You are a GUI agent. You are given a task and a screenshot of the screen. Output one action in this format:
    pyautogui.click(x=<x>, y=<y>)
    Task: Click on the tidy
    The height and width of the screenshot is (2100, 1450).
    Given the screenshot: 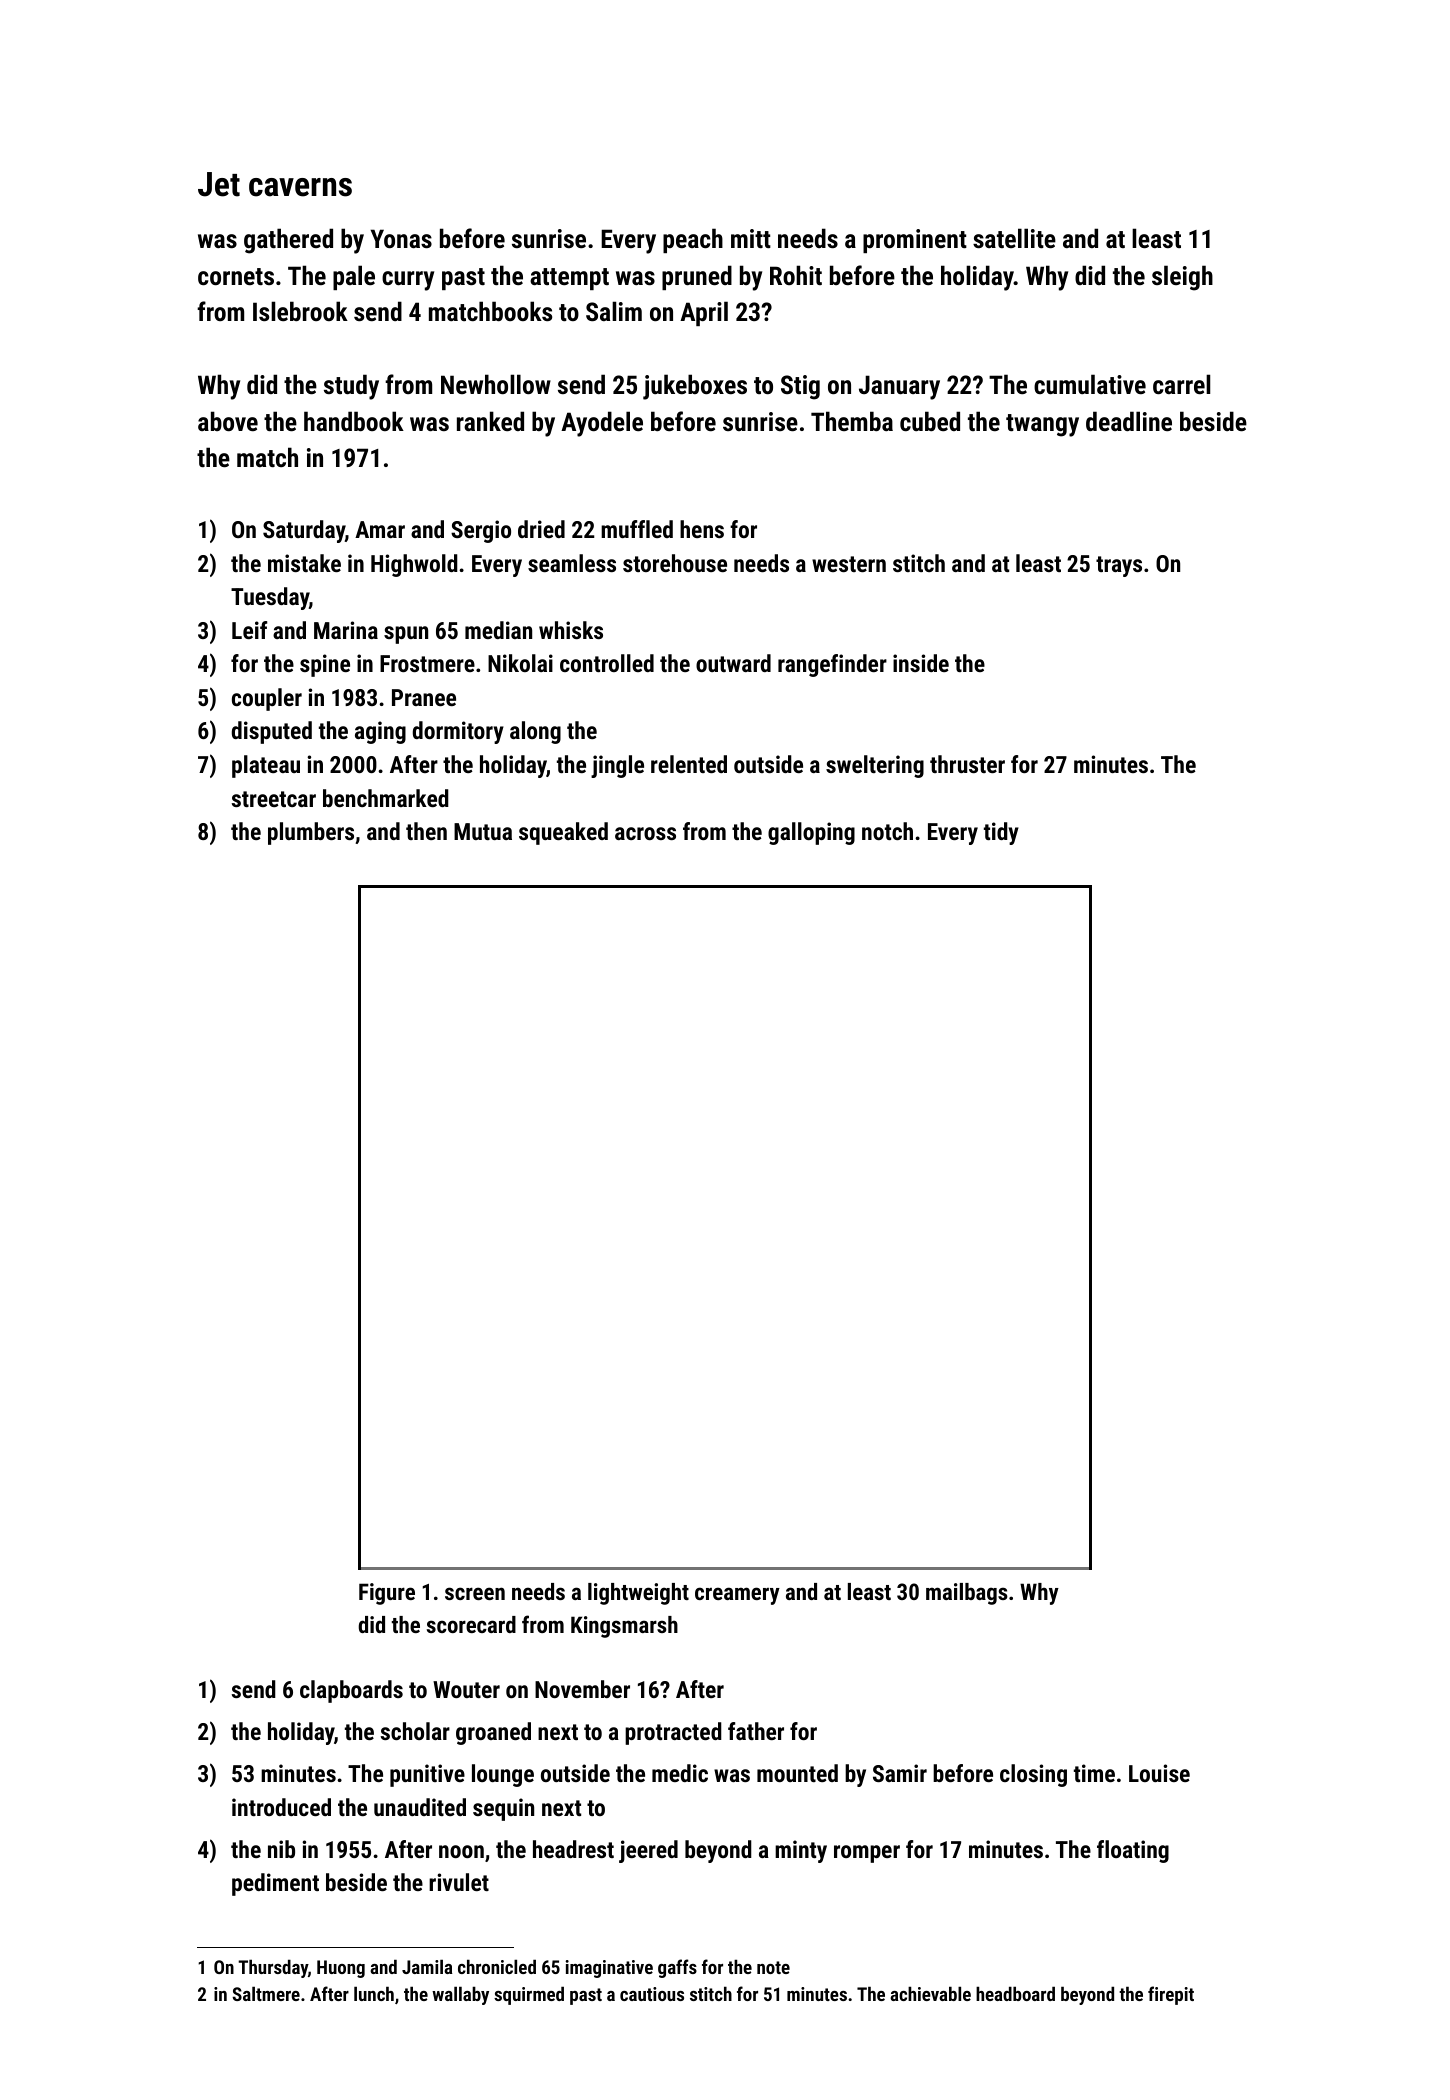 What is the action you would take?
    pyautogui.click(x=1001, y=833)
